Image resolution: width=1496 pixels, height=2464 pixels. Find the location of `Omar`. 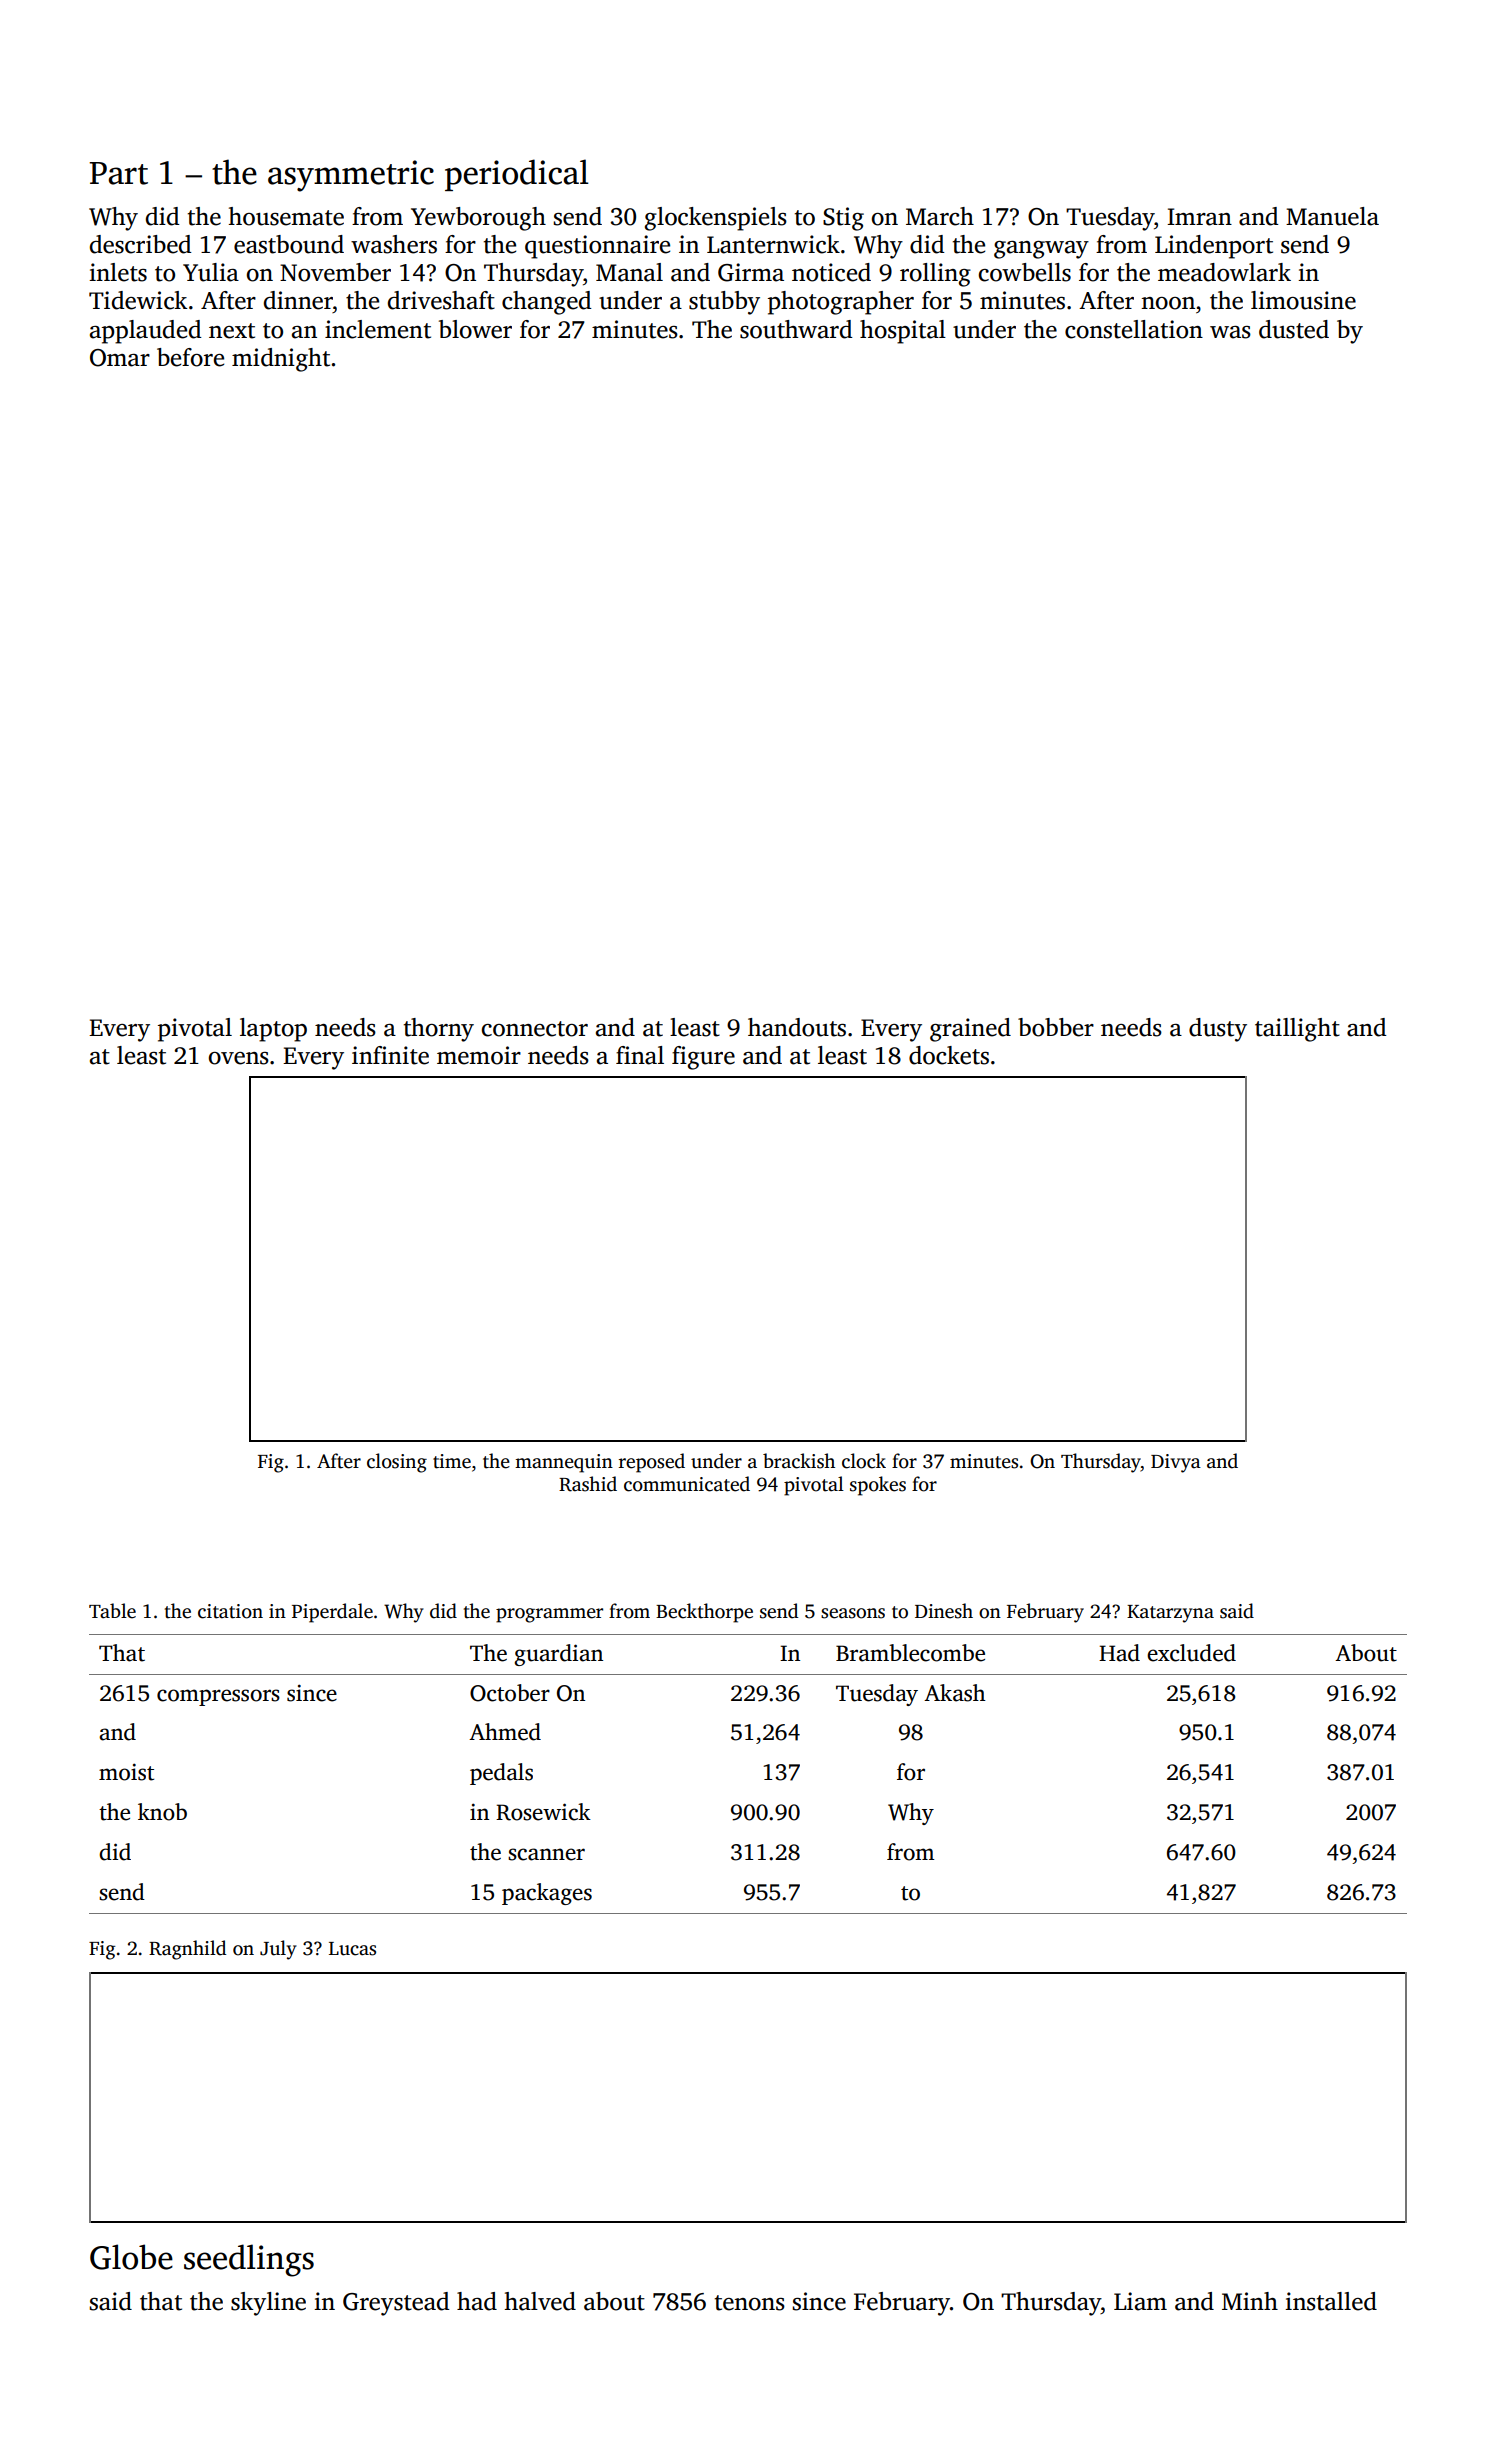

Omar is located at coordinates (120, 358).
